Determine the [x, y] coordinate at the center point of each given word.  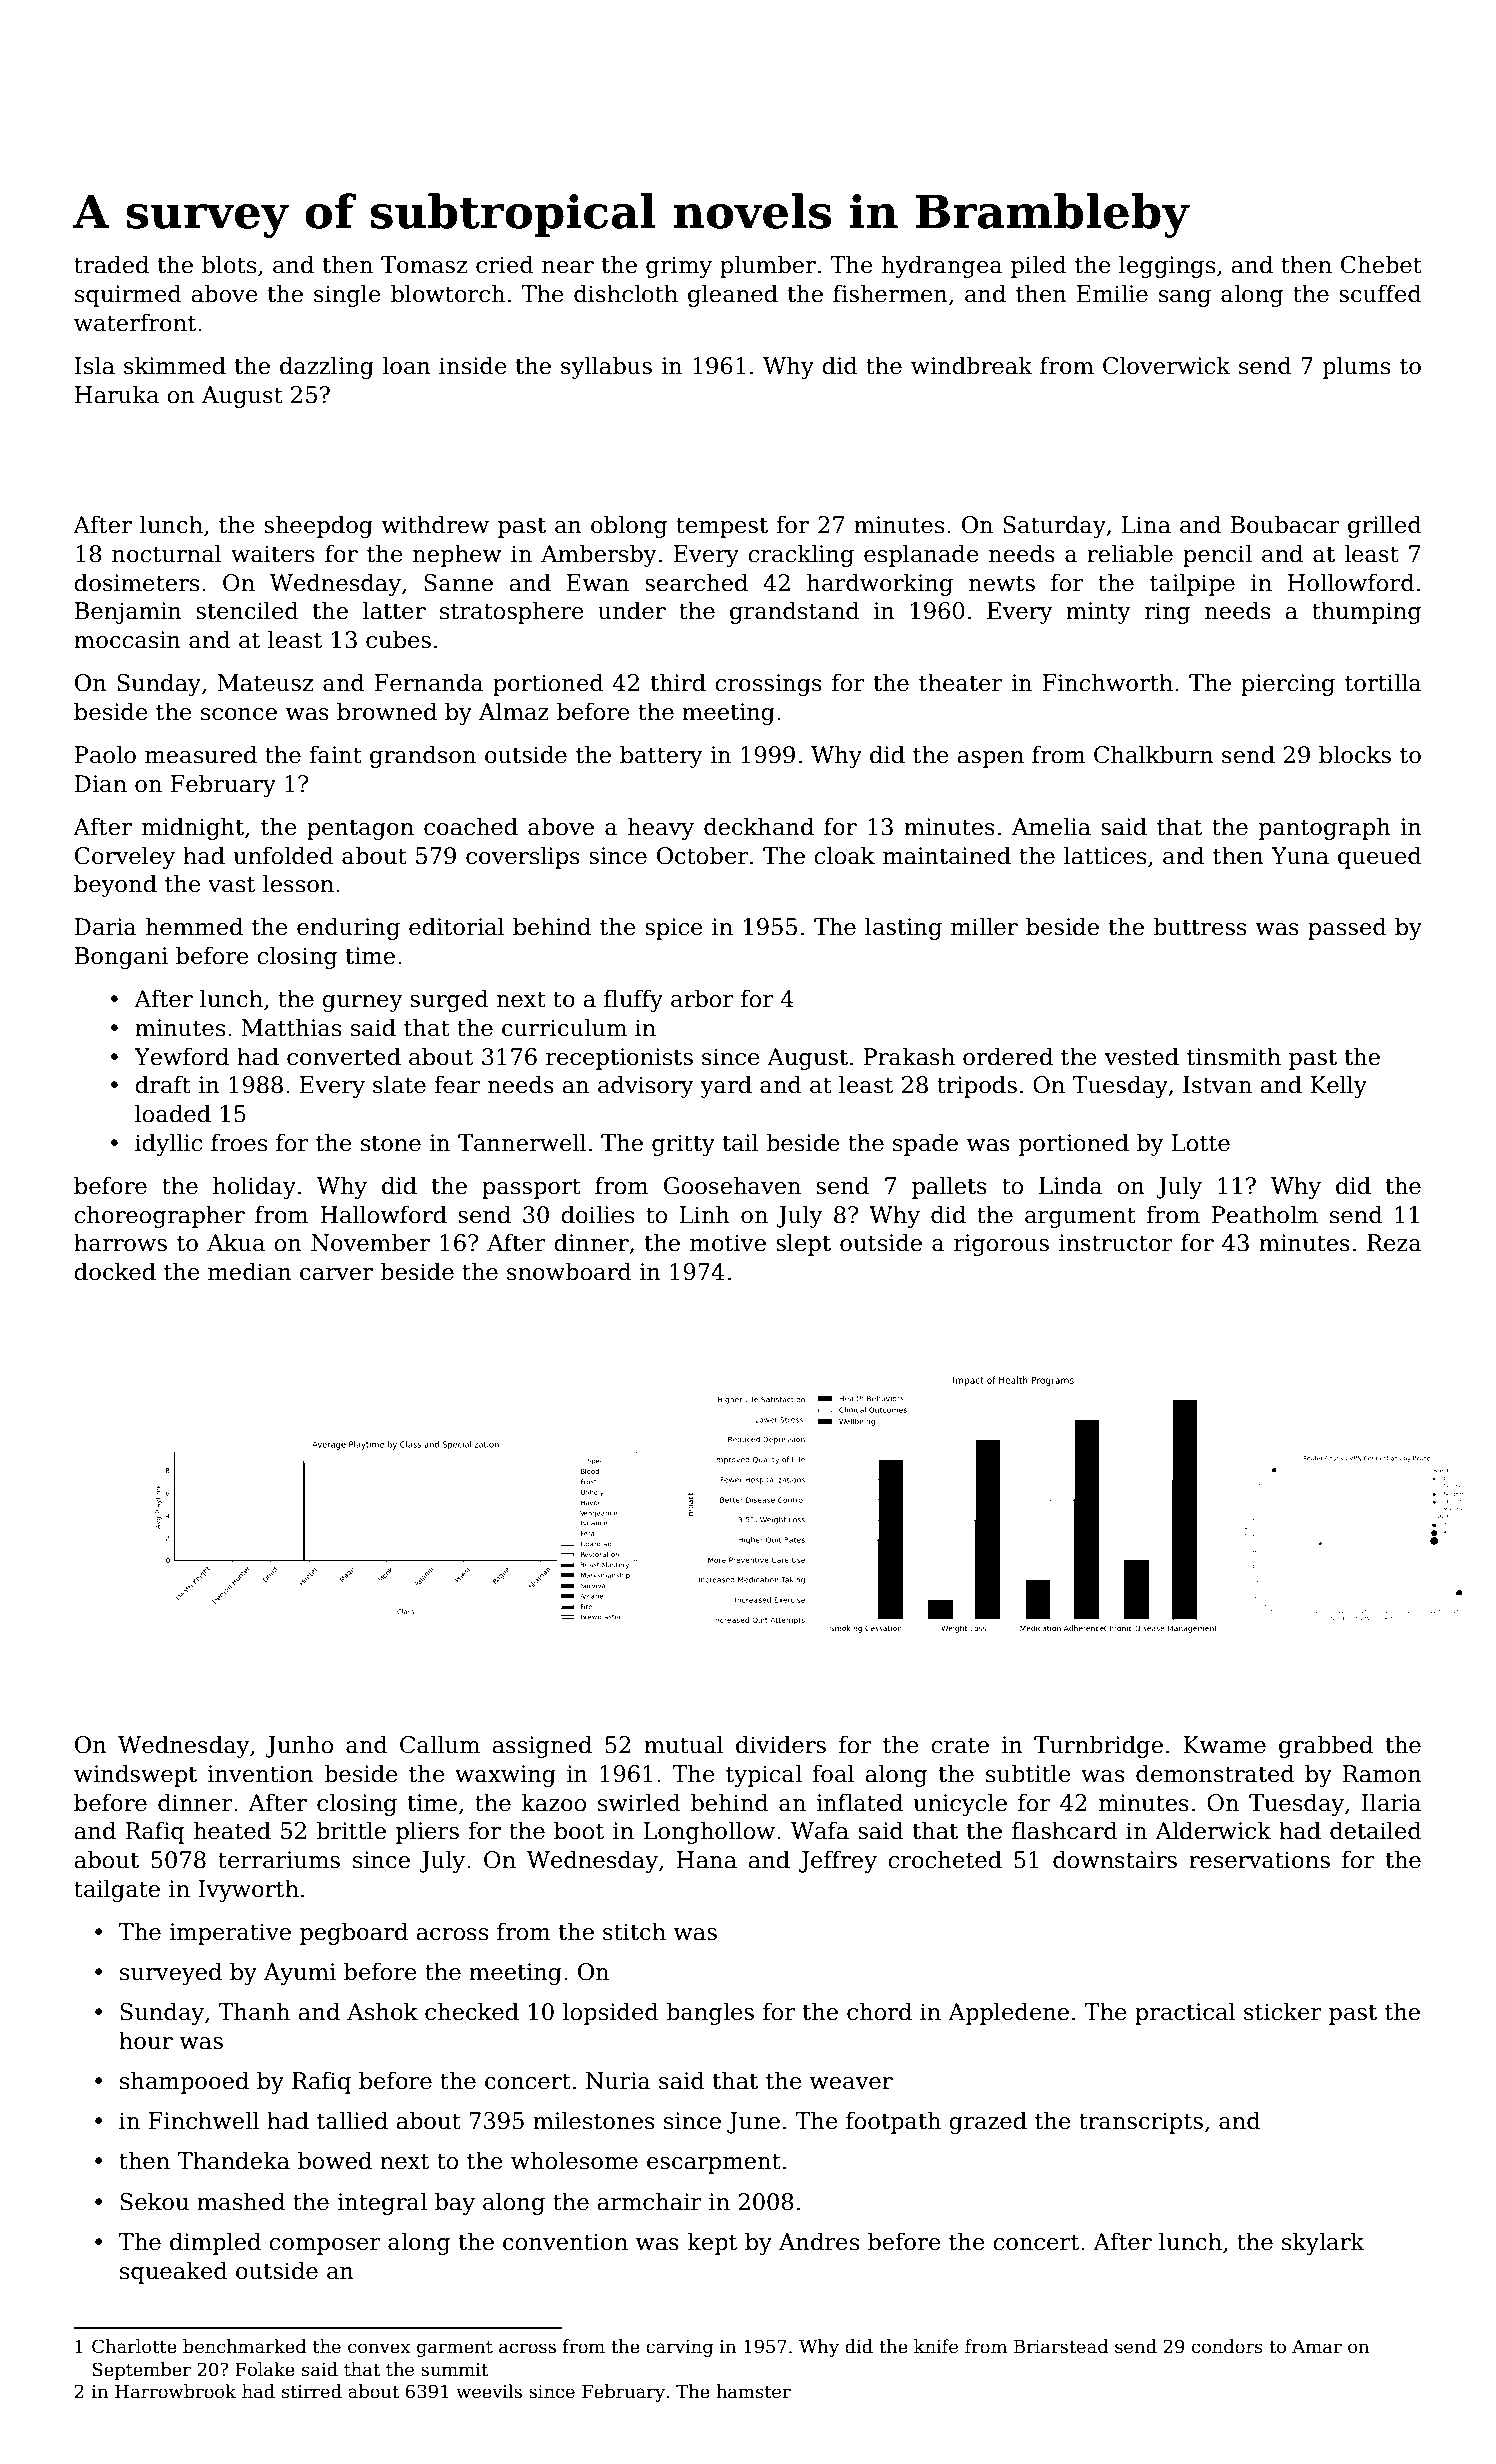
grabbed [1326, 1746]
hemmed [194, 926]
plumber [768, 266]
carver [336, 1274]
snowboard [569, 1271]
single [347, 295]
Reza [1394, 1243]
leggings [1167, 266]
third [678, 682]
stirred [312, 2391]
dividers [781, 1744]
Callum [440, 1744]
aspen [990, 759]
